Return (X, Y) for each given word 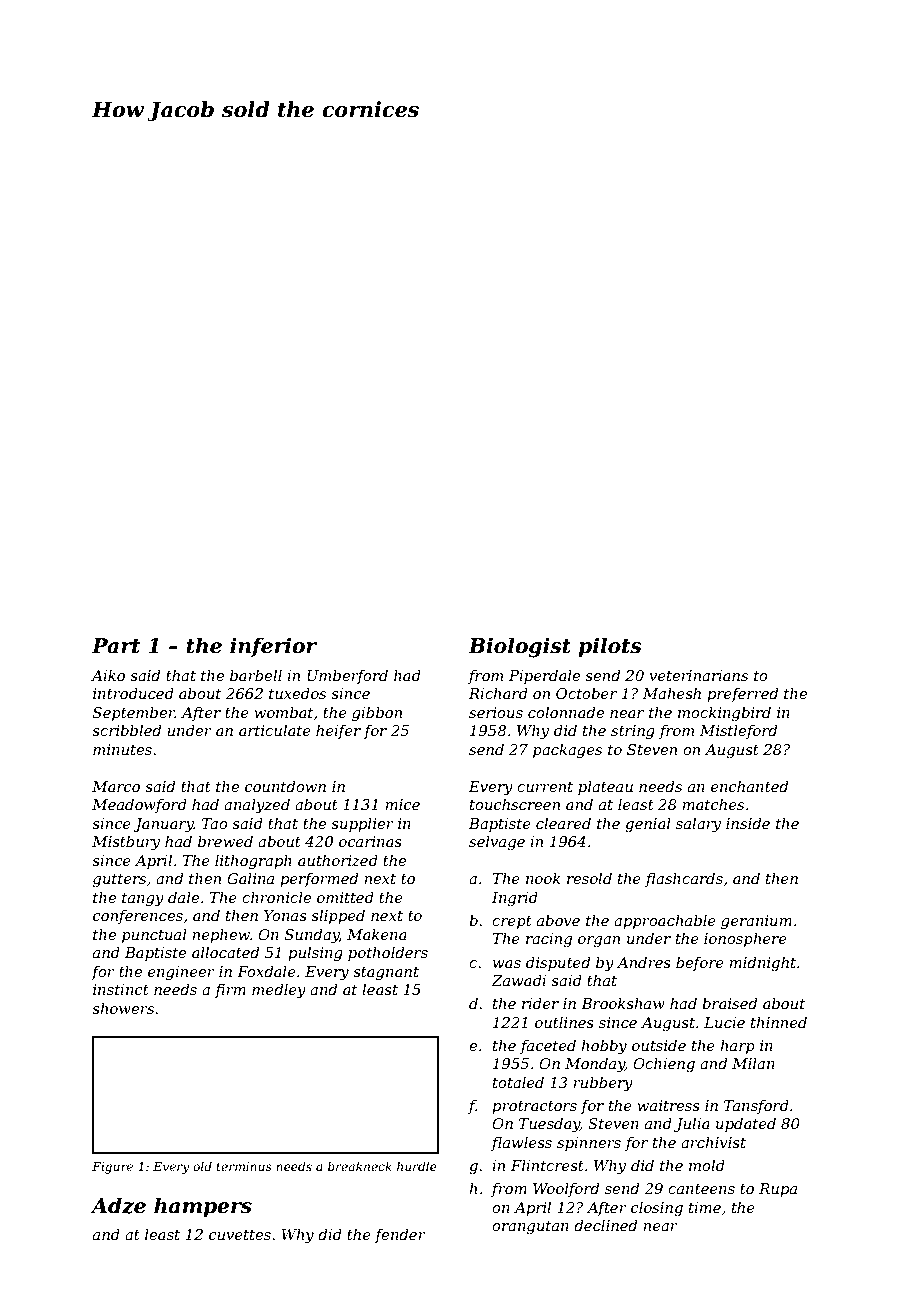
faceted (548, 1046)
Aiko (108, 675)
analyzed (257, 806)
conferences (138, 917)
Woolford (566, 1189)
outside (659, 1045)
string (633, 732)
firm (230, 991)
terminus (244, 1166)
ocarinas (370, 841)
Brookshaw (623, 1003)
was (507, 964)
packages (567, 751)
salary (698, 825)
